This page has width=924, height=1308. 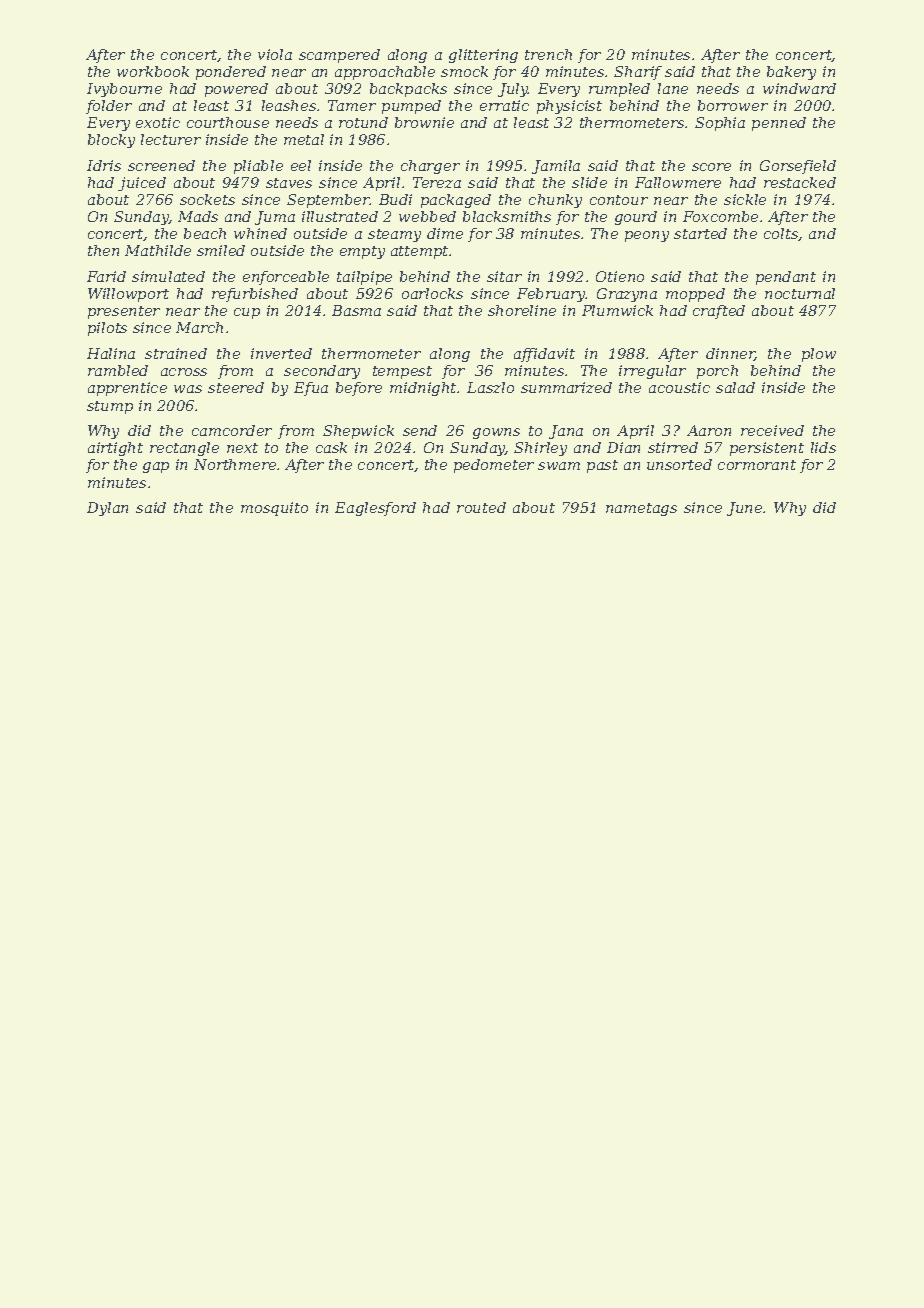 What do you see at coordinates (107, 509) in the page?
I see `Dylan` at bounding box center [107, 509].
